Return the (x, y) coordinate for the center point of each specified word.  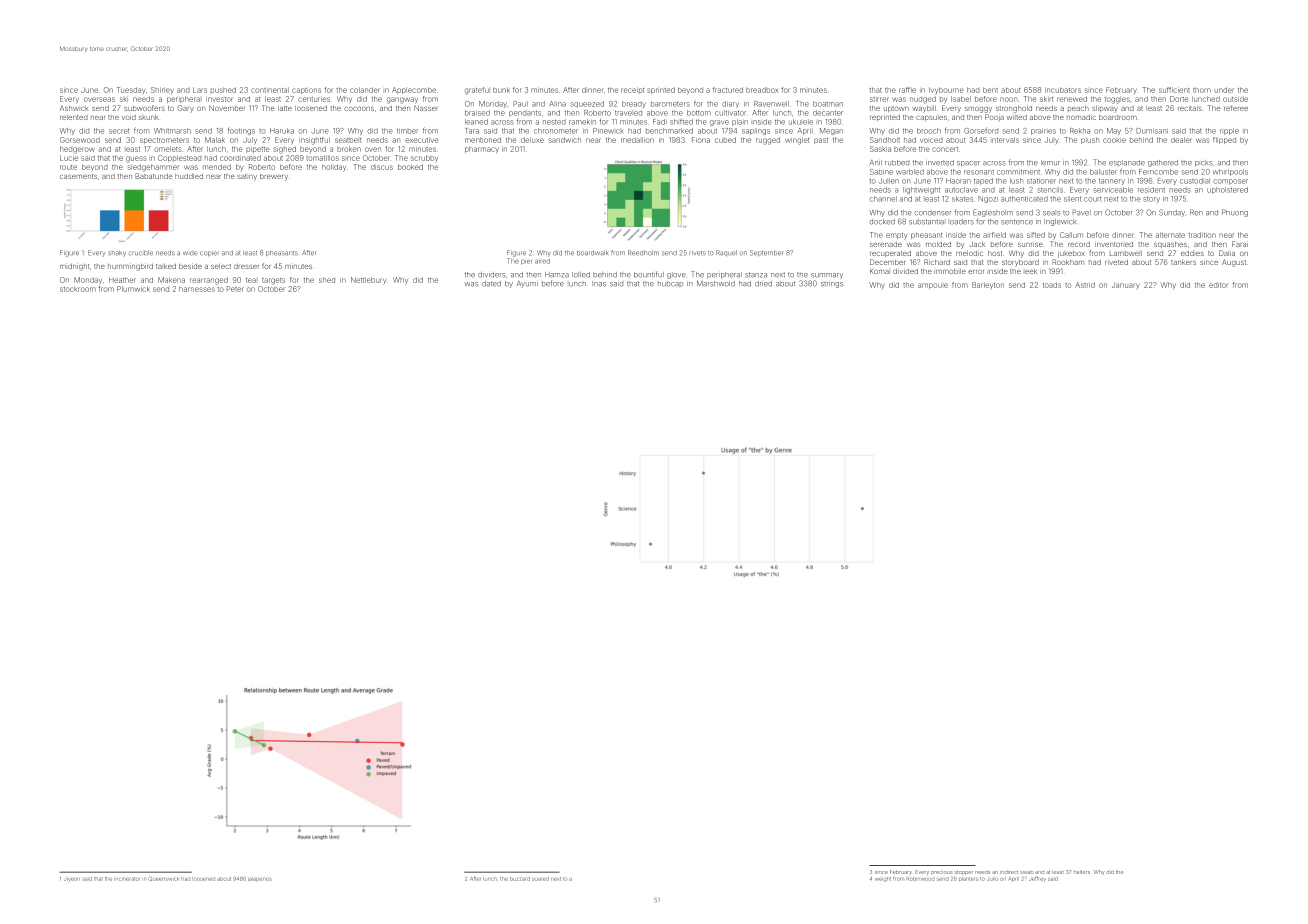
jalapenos (259, 879)
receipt (632, 90)
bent (990, 90)
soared (540, 879)
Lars (200, 90)
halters (1082, 872)
